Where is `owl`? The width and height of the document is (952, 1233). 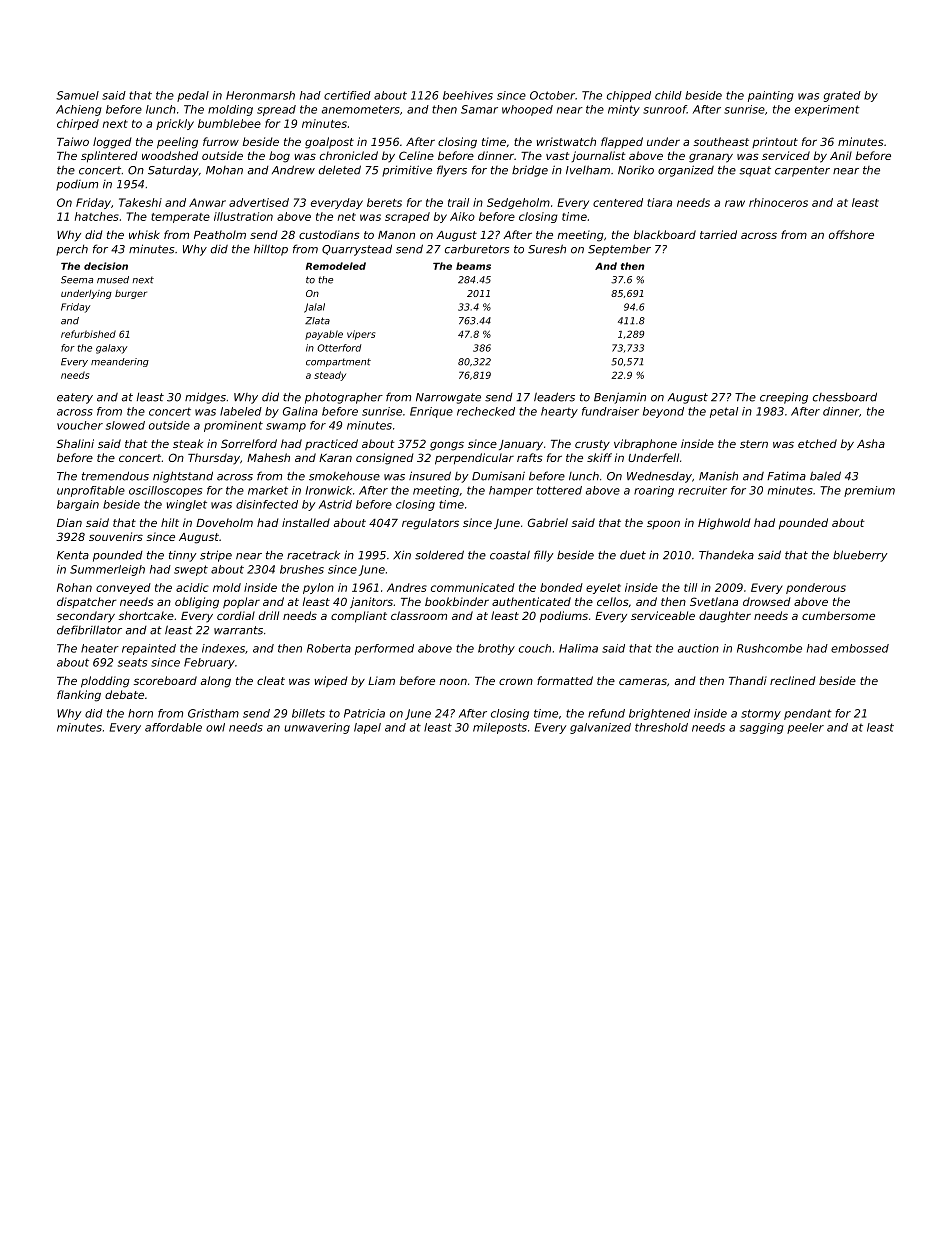
owl is located at coordinates (215, 727).
